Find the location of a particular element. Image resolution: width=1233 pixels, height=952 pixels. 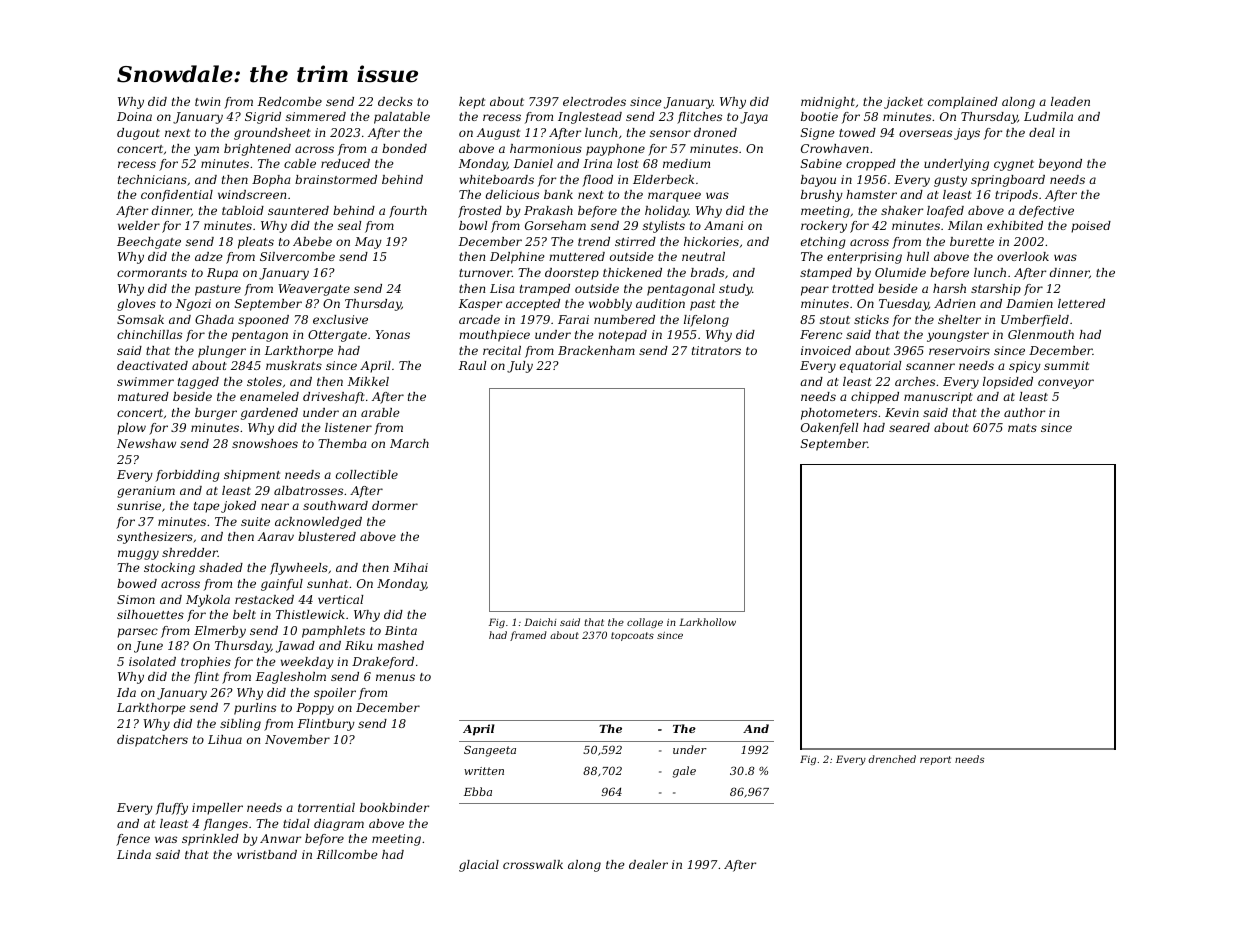

fluffy is located at coordinates (172, 809).
